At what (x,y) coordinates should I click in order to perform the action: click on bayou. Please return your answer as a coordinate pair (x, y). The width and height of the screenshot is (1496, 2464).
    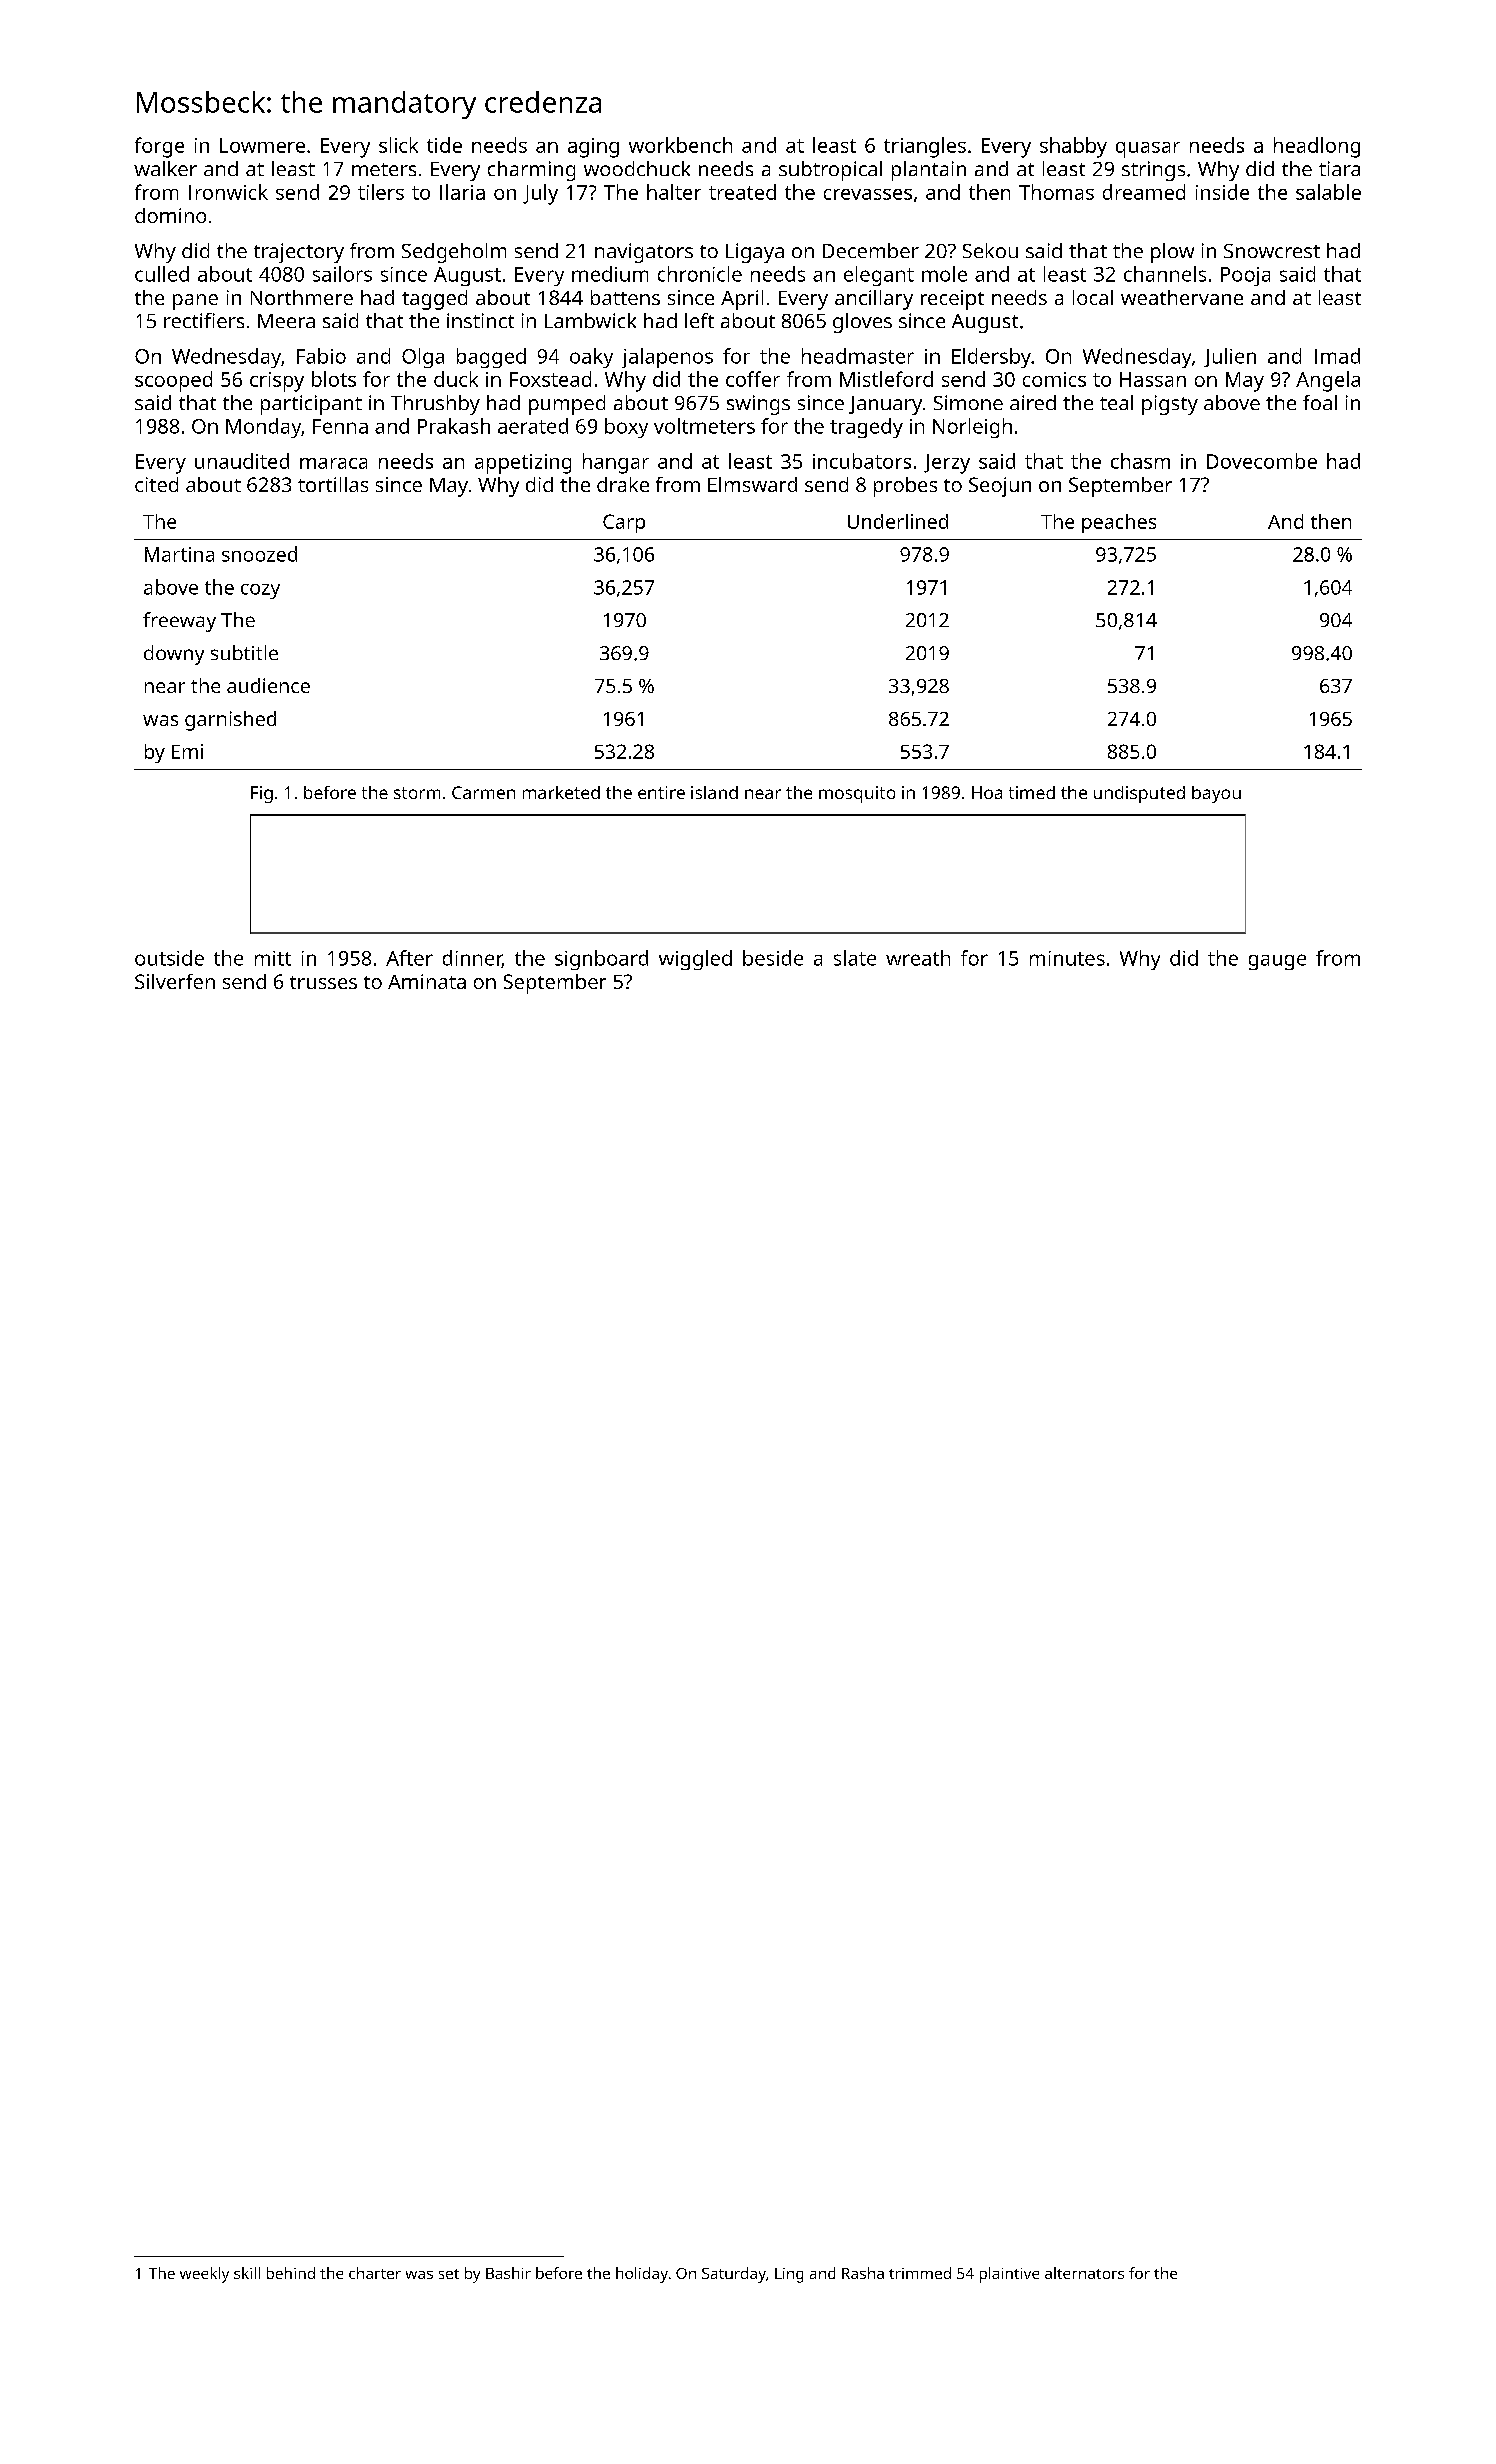
    Looking at the image, I should click on (1216, 794).
